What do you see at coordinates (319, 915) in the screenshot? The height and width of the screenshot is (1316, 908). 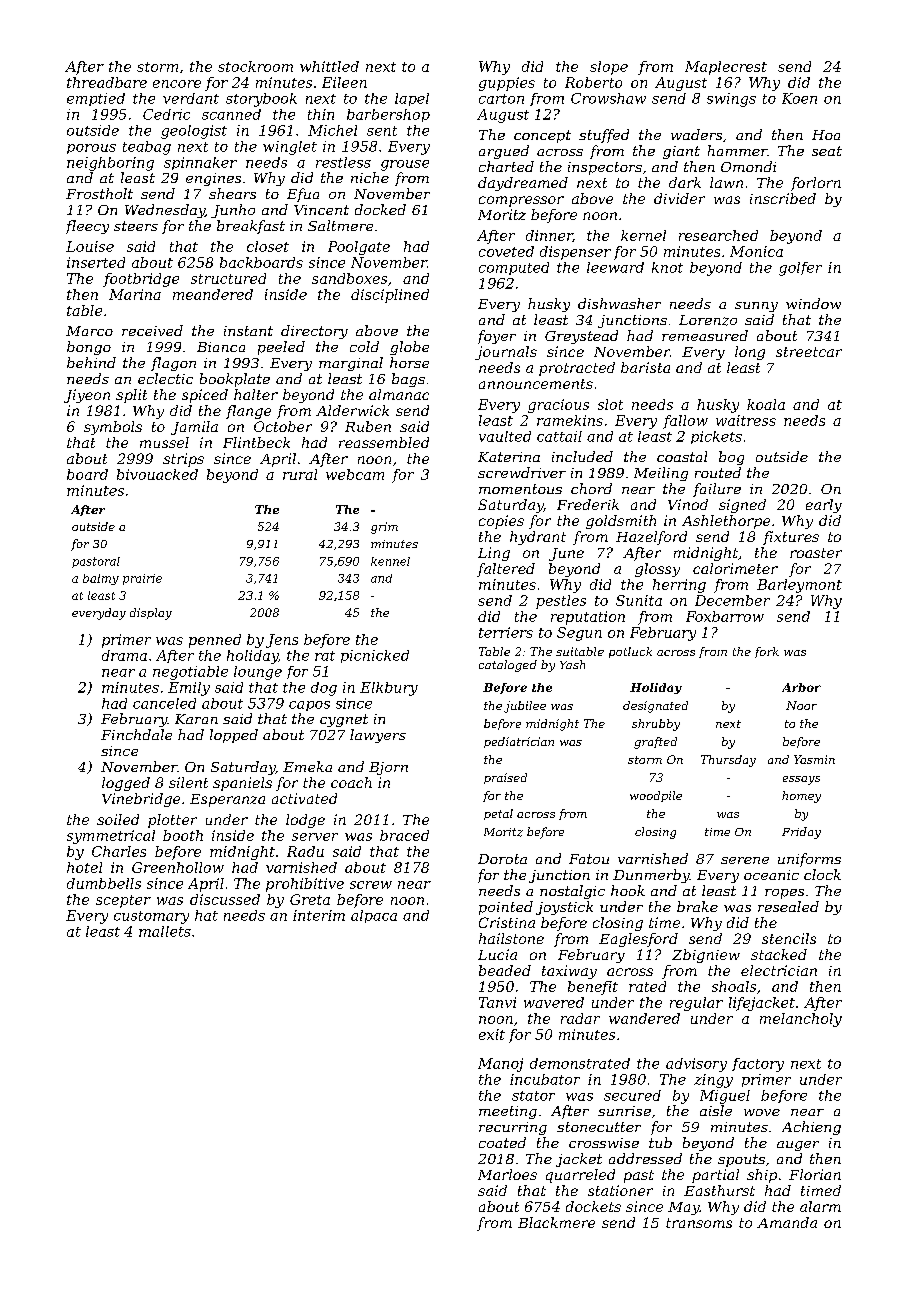 I see `interim` at bounding box center [319, 915].
